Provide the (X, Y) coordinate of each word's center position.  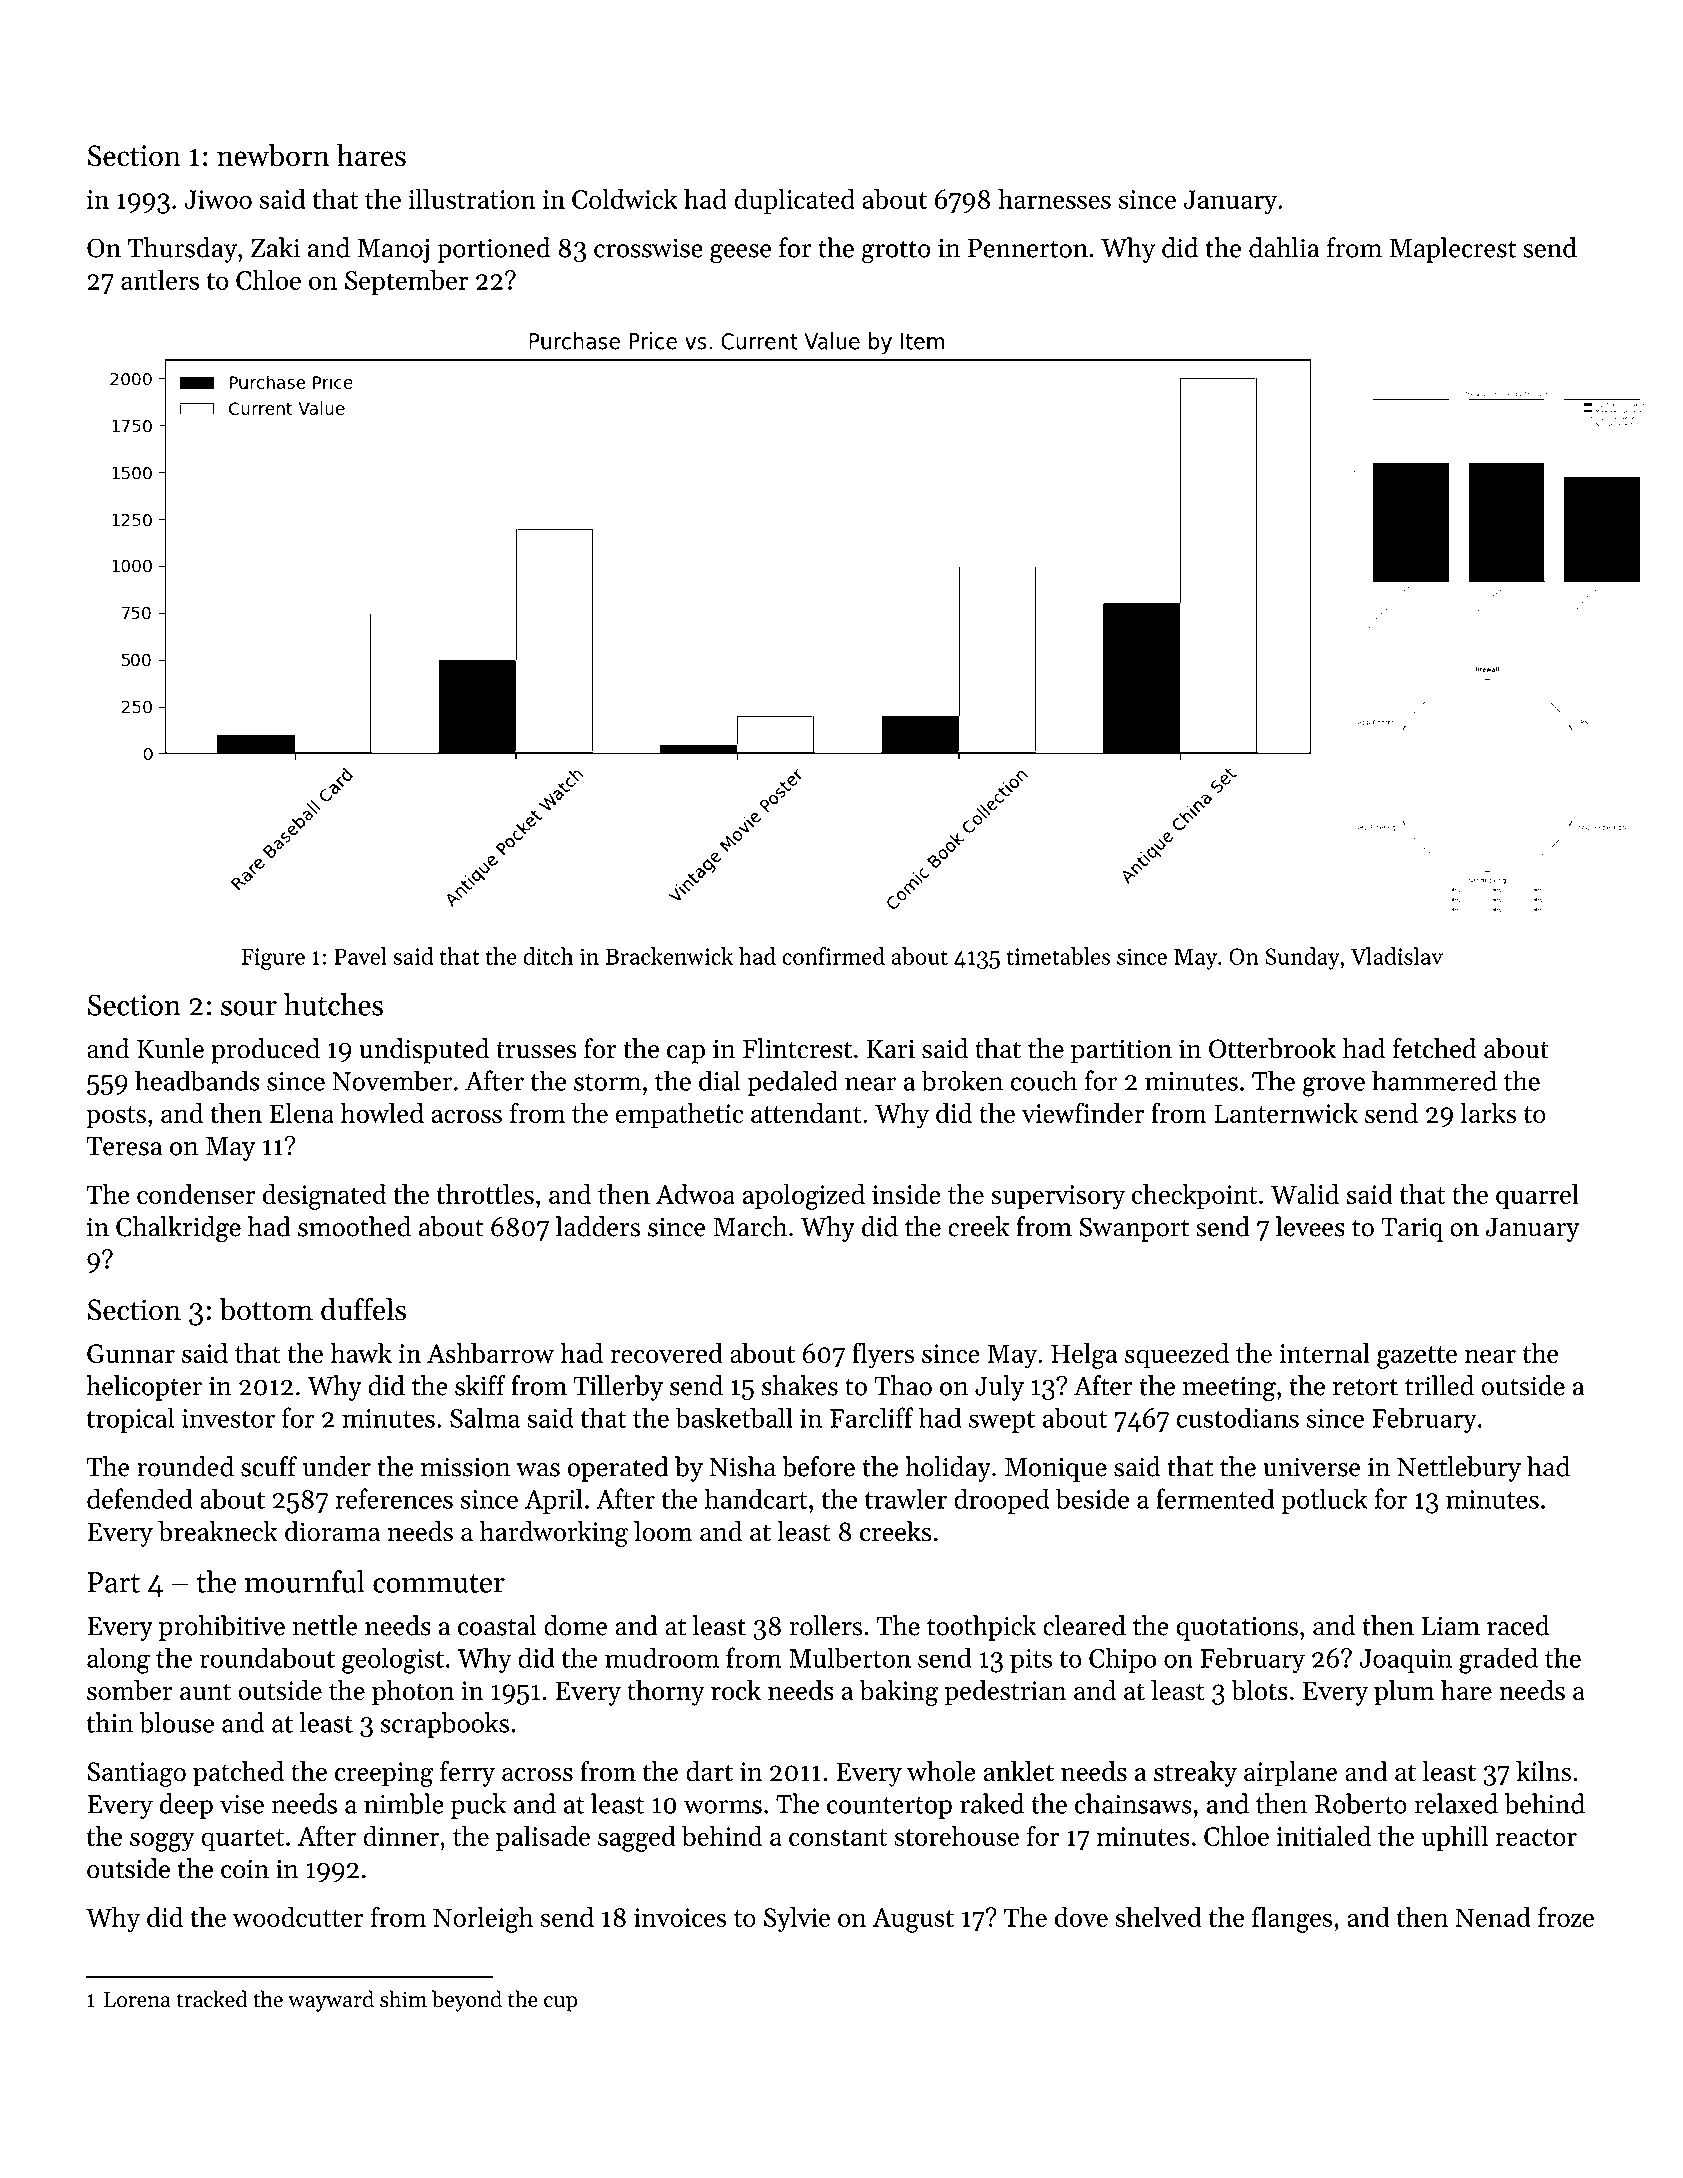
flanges (1292, 1919)
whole (941, 1771)
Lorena (137, 2000)
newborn (273, 155)
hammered (1434, 1080)
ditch (548, 956)
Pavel (360, 956)
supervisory (1058, 1197)
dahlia (1284, 247)
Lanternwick (1286, 1113)
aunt (205, 1691)
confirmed (833, 956)
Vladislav (1396, 956)
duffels (363, 1309)
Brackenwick (669, 956)
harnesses (1054, 198)
